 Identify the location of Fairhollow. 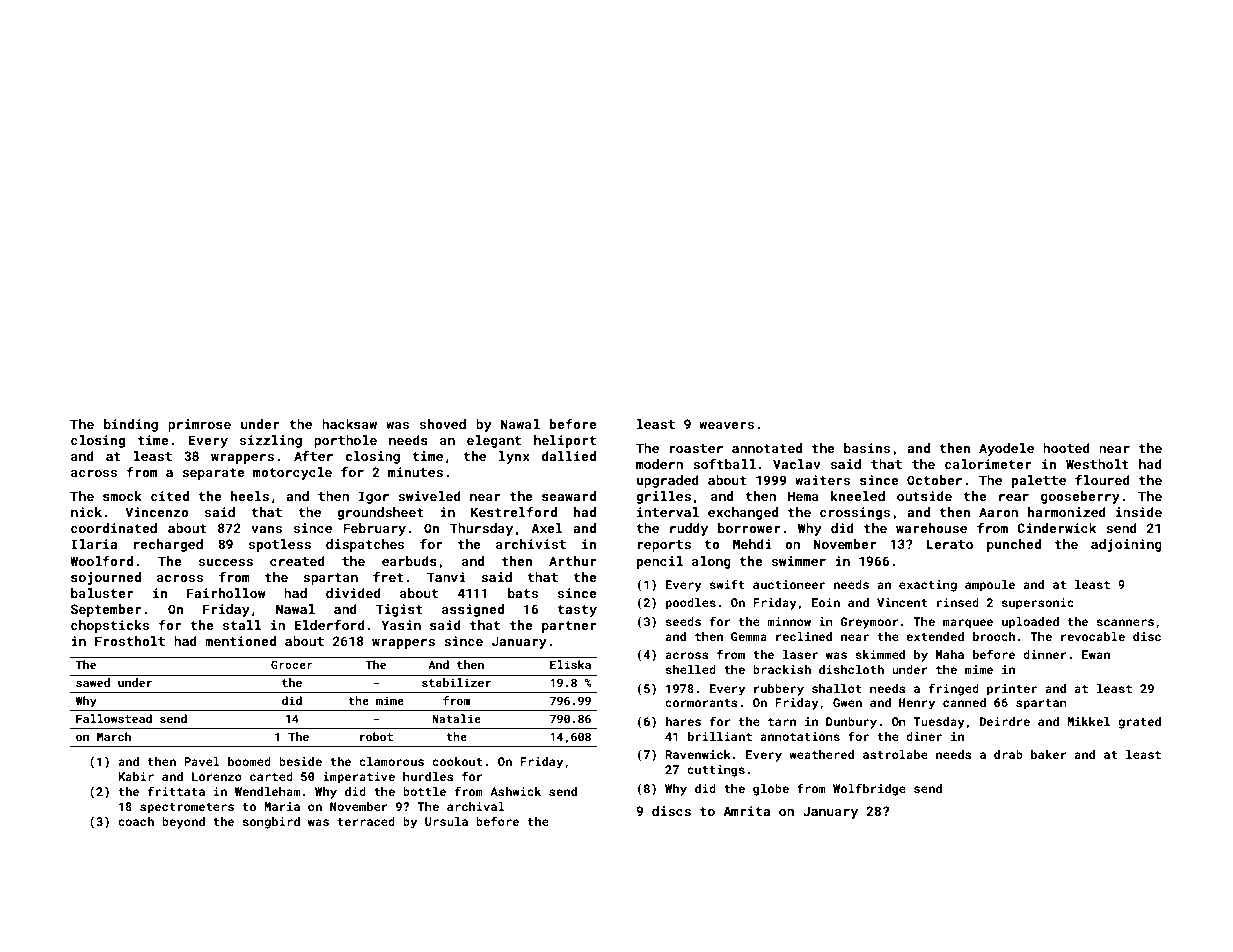
(226, 593).
